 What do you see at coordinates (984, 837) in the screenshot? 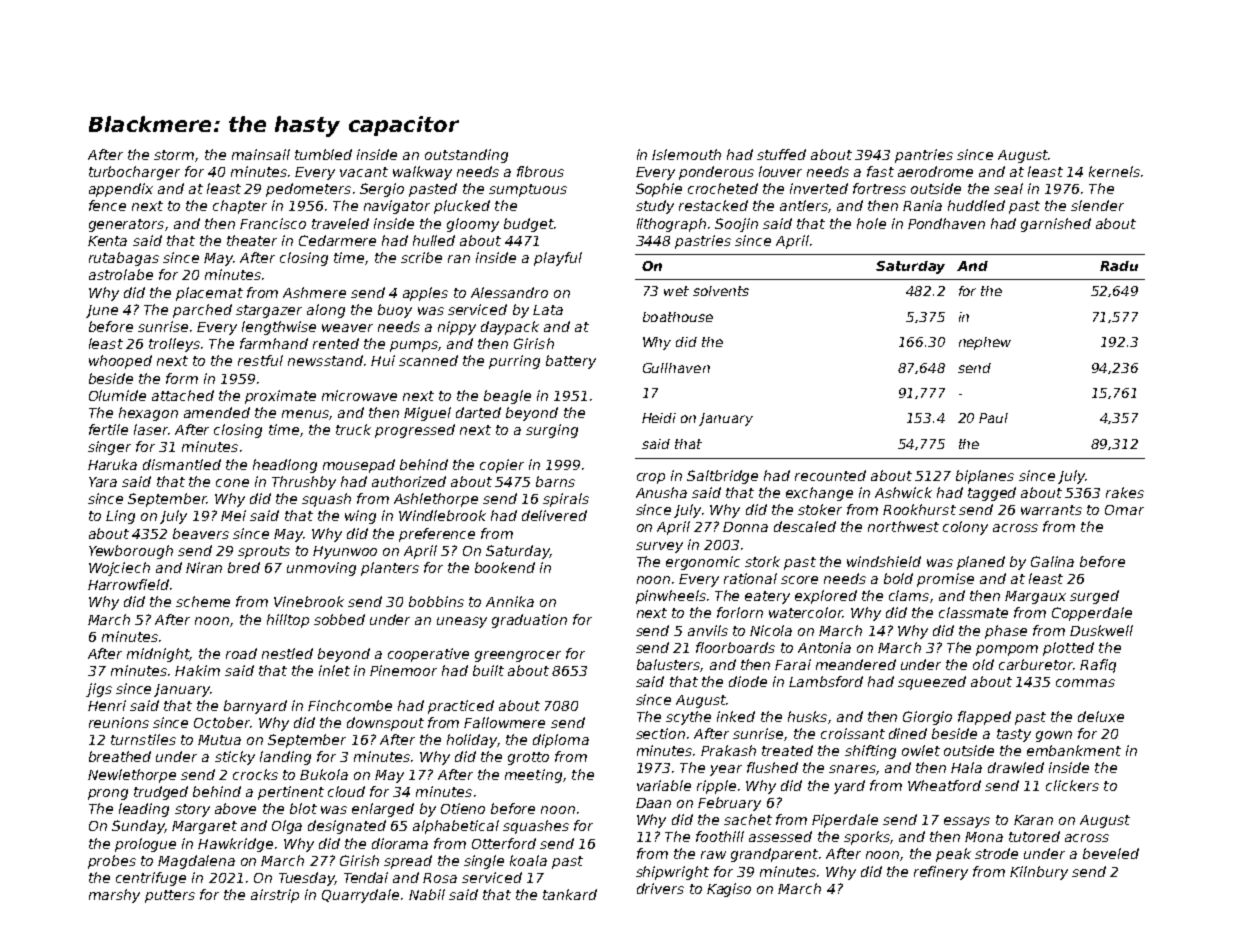
I see `Mona` at bounding box center [984, 837].
